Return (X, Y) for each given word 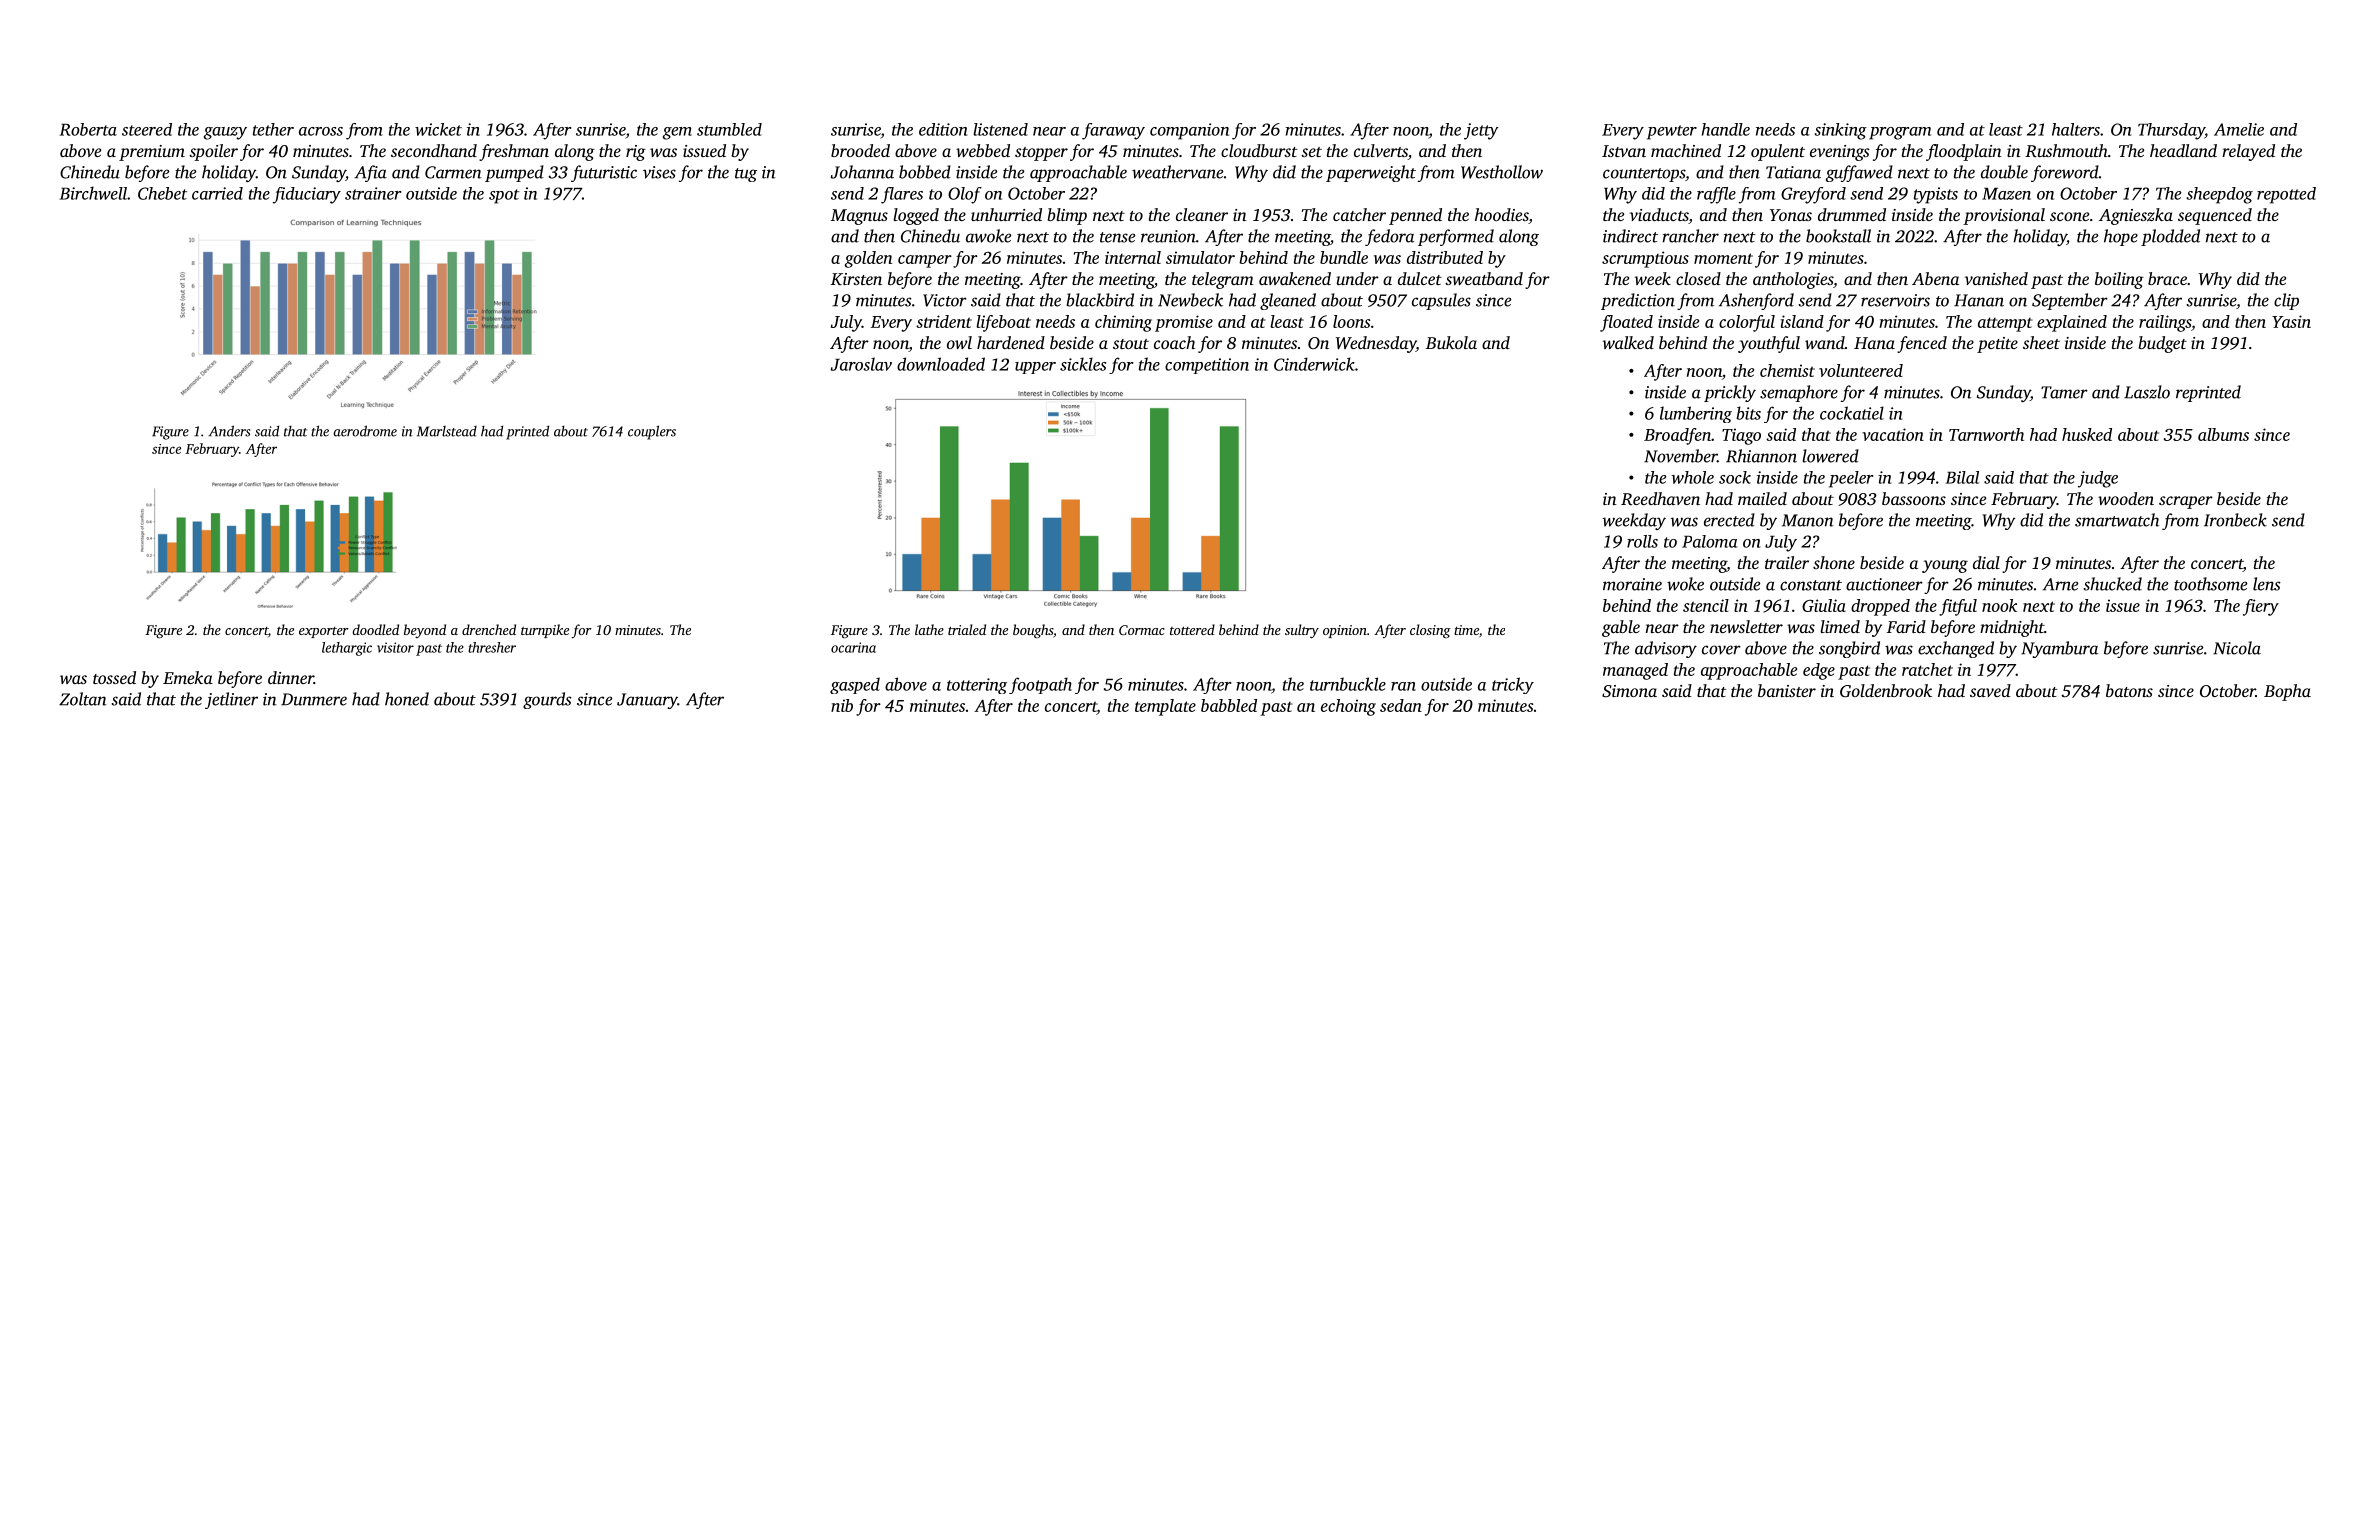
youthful (1769, 344)
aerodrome (365, 431)
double (2004, 172)
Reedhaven (1660, 498)
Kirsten (856, 279)
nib (842, 705)
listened (1000, 129)
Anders (230, 431)
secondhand (434, 150)
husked (2087, 434)
